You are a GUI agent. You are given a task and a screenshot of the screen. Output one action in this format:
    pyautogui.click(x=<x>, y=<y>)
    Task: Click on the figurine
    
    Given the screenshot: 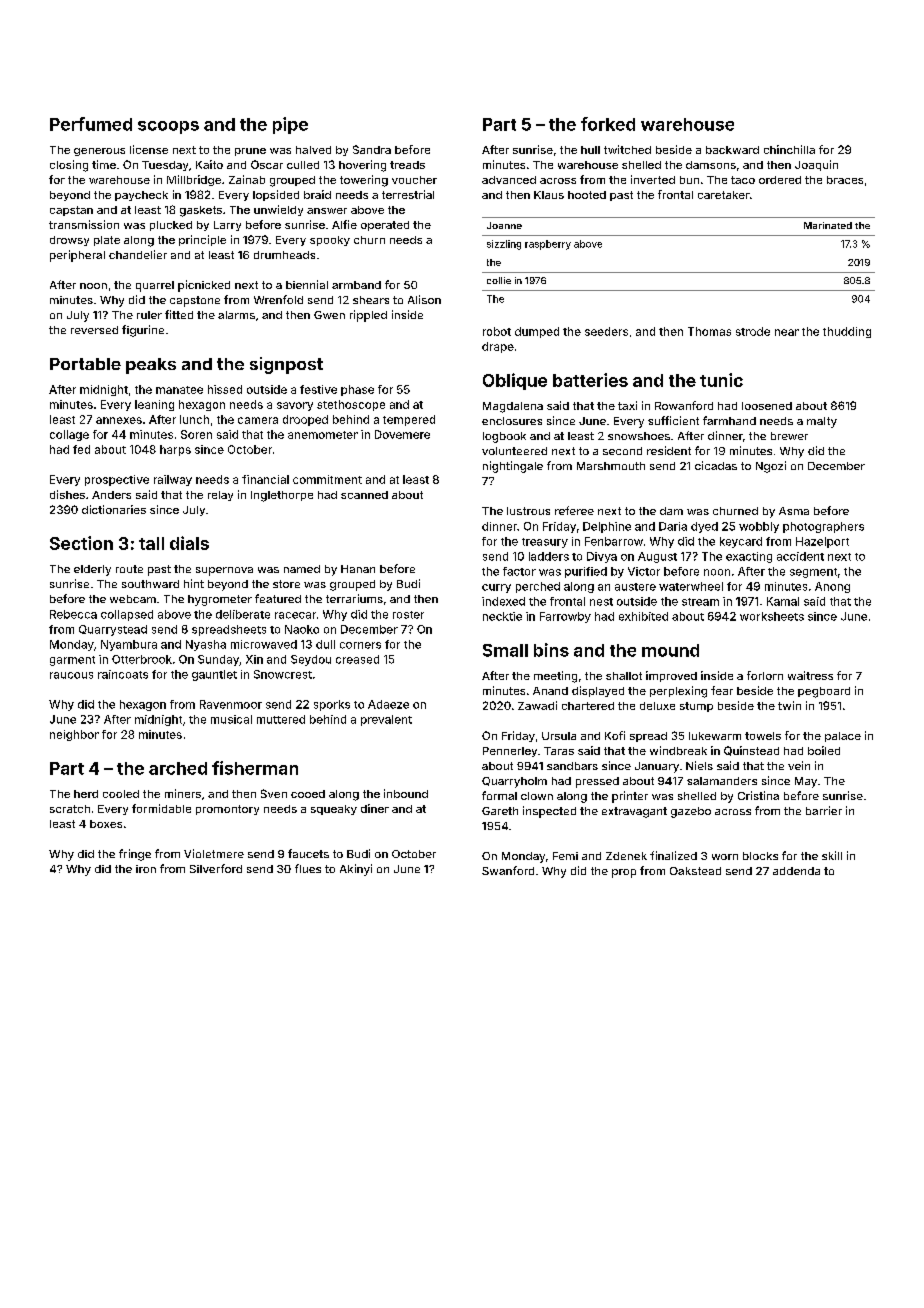 What is the action you would take?
    pyautogui.click(x=143, y=331)
